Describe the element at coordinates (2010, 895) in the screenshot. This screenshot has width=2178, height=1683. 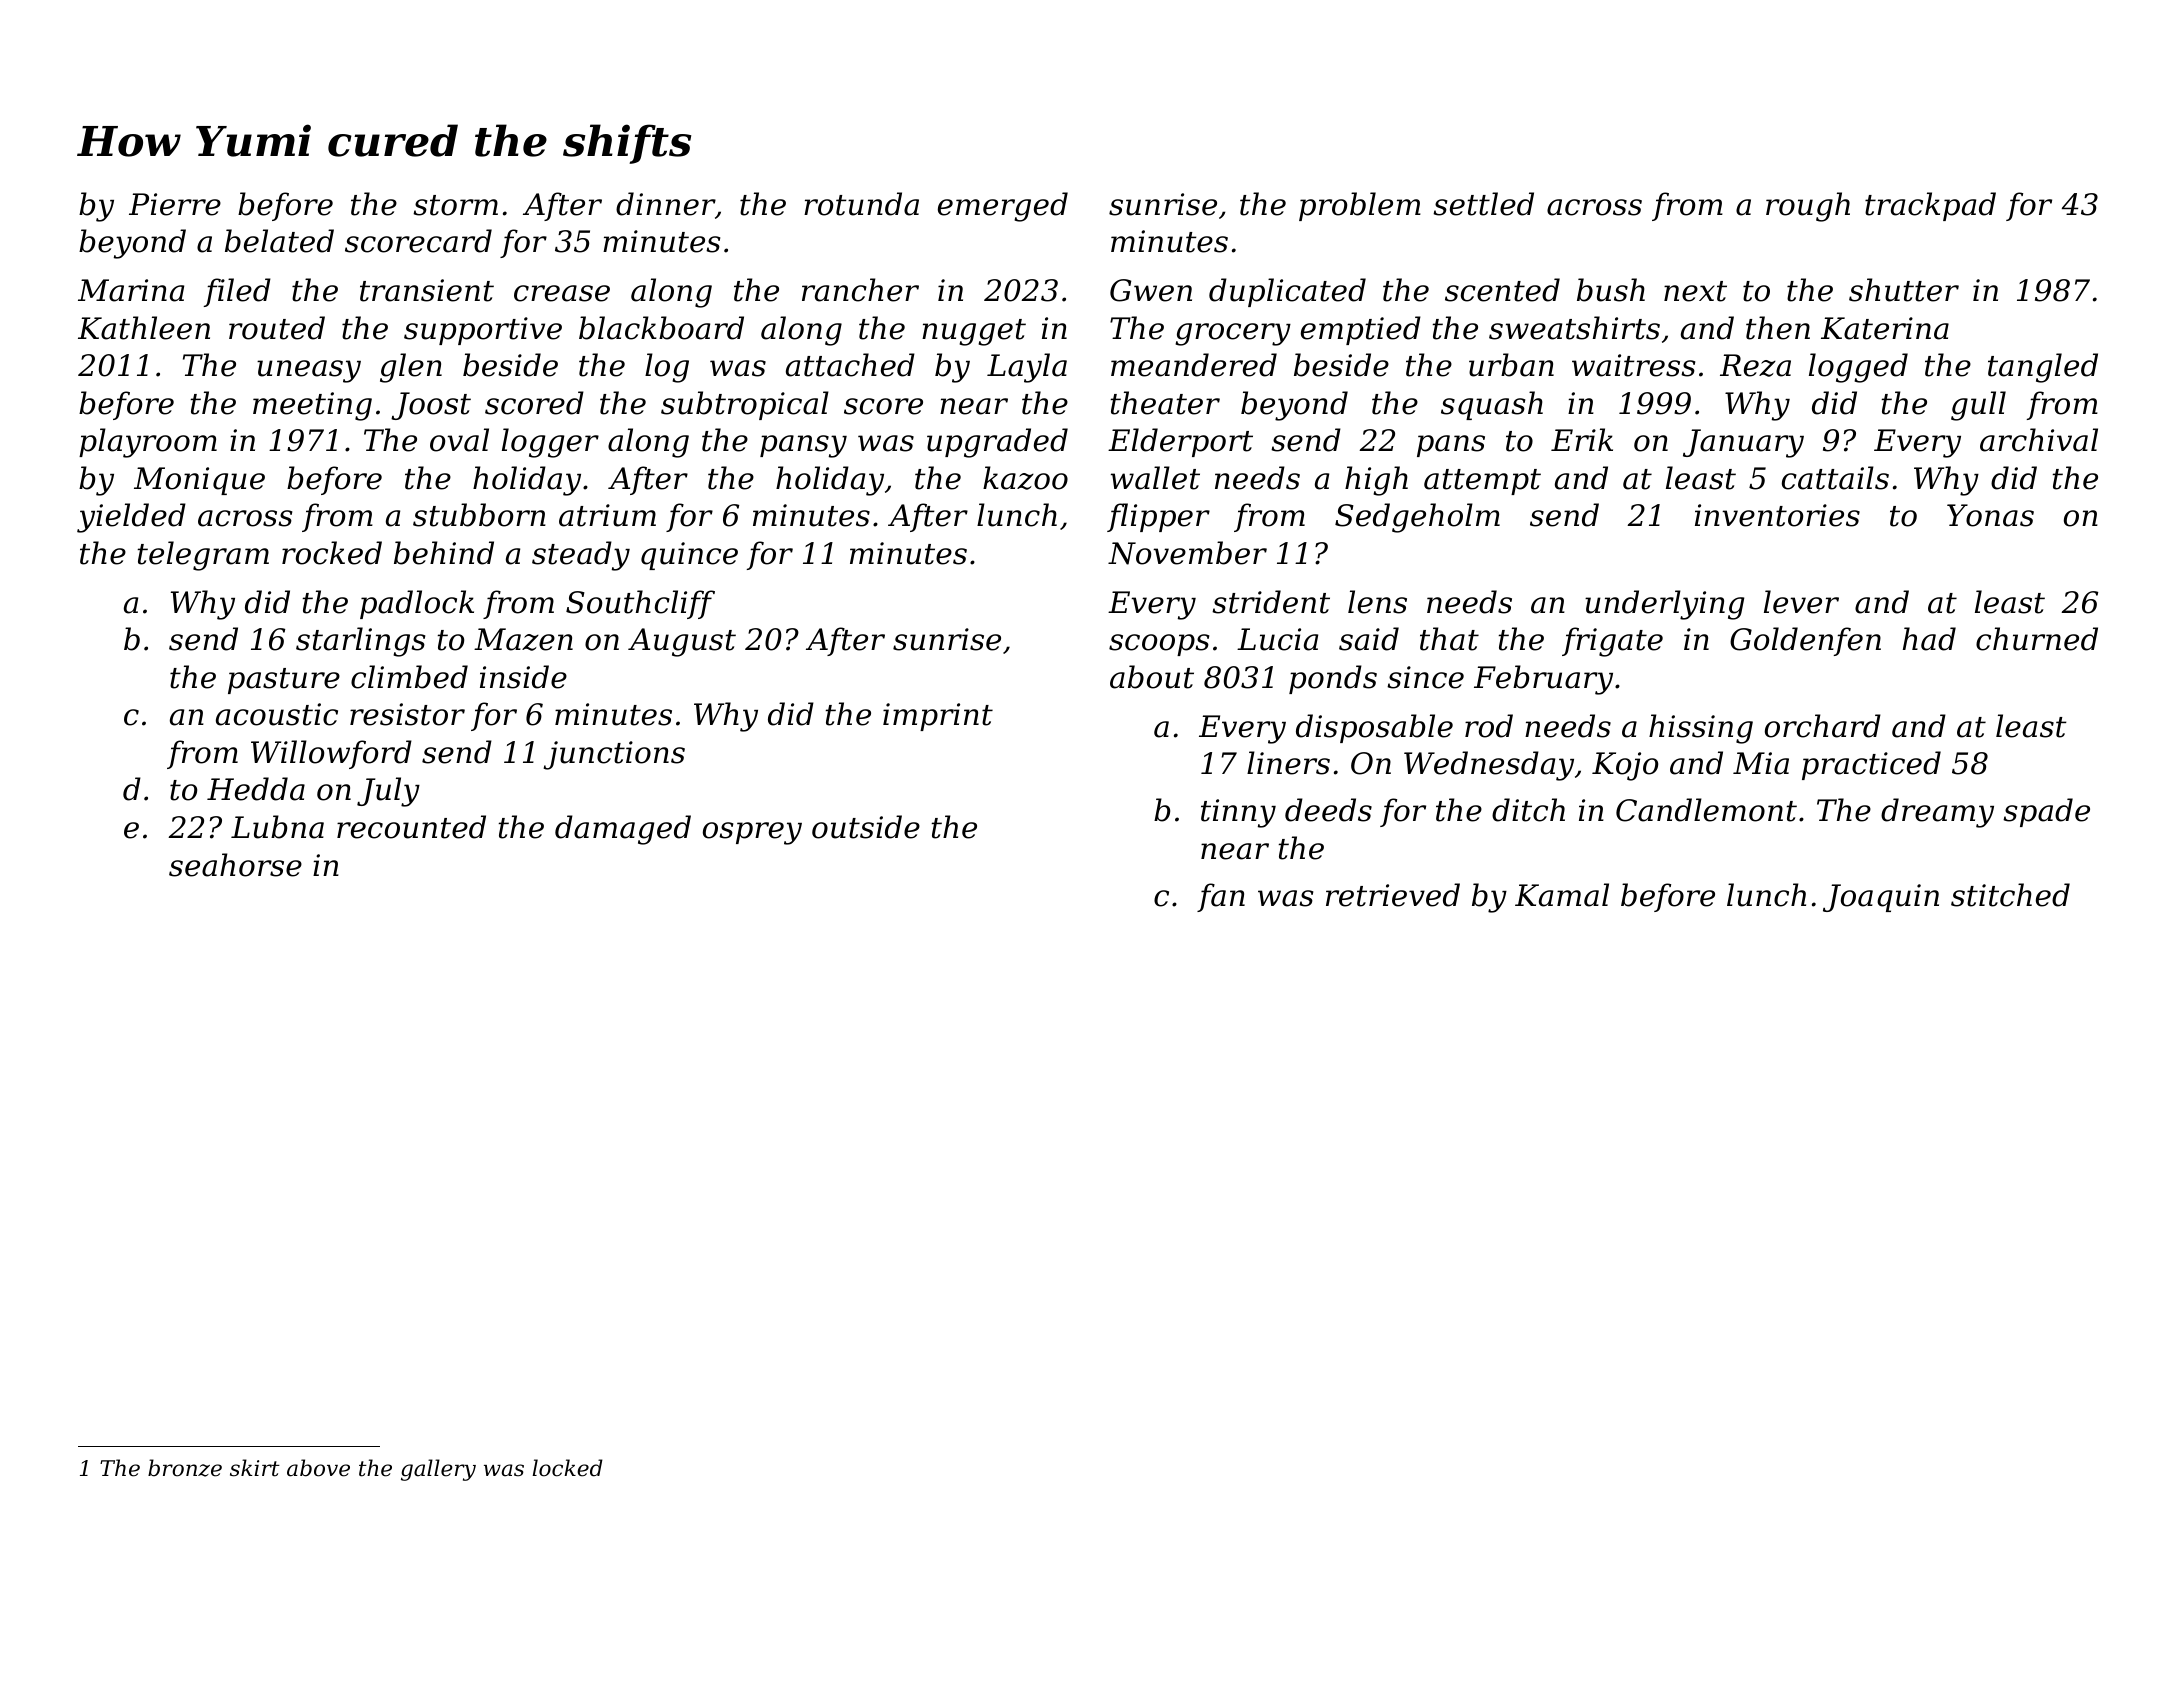
I see `stitched` at that location.
